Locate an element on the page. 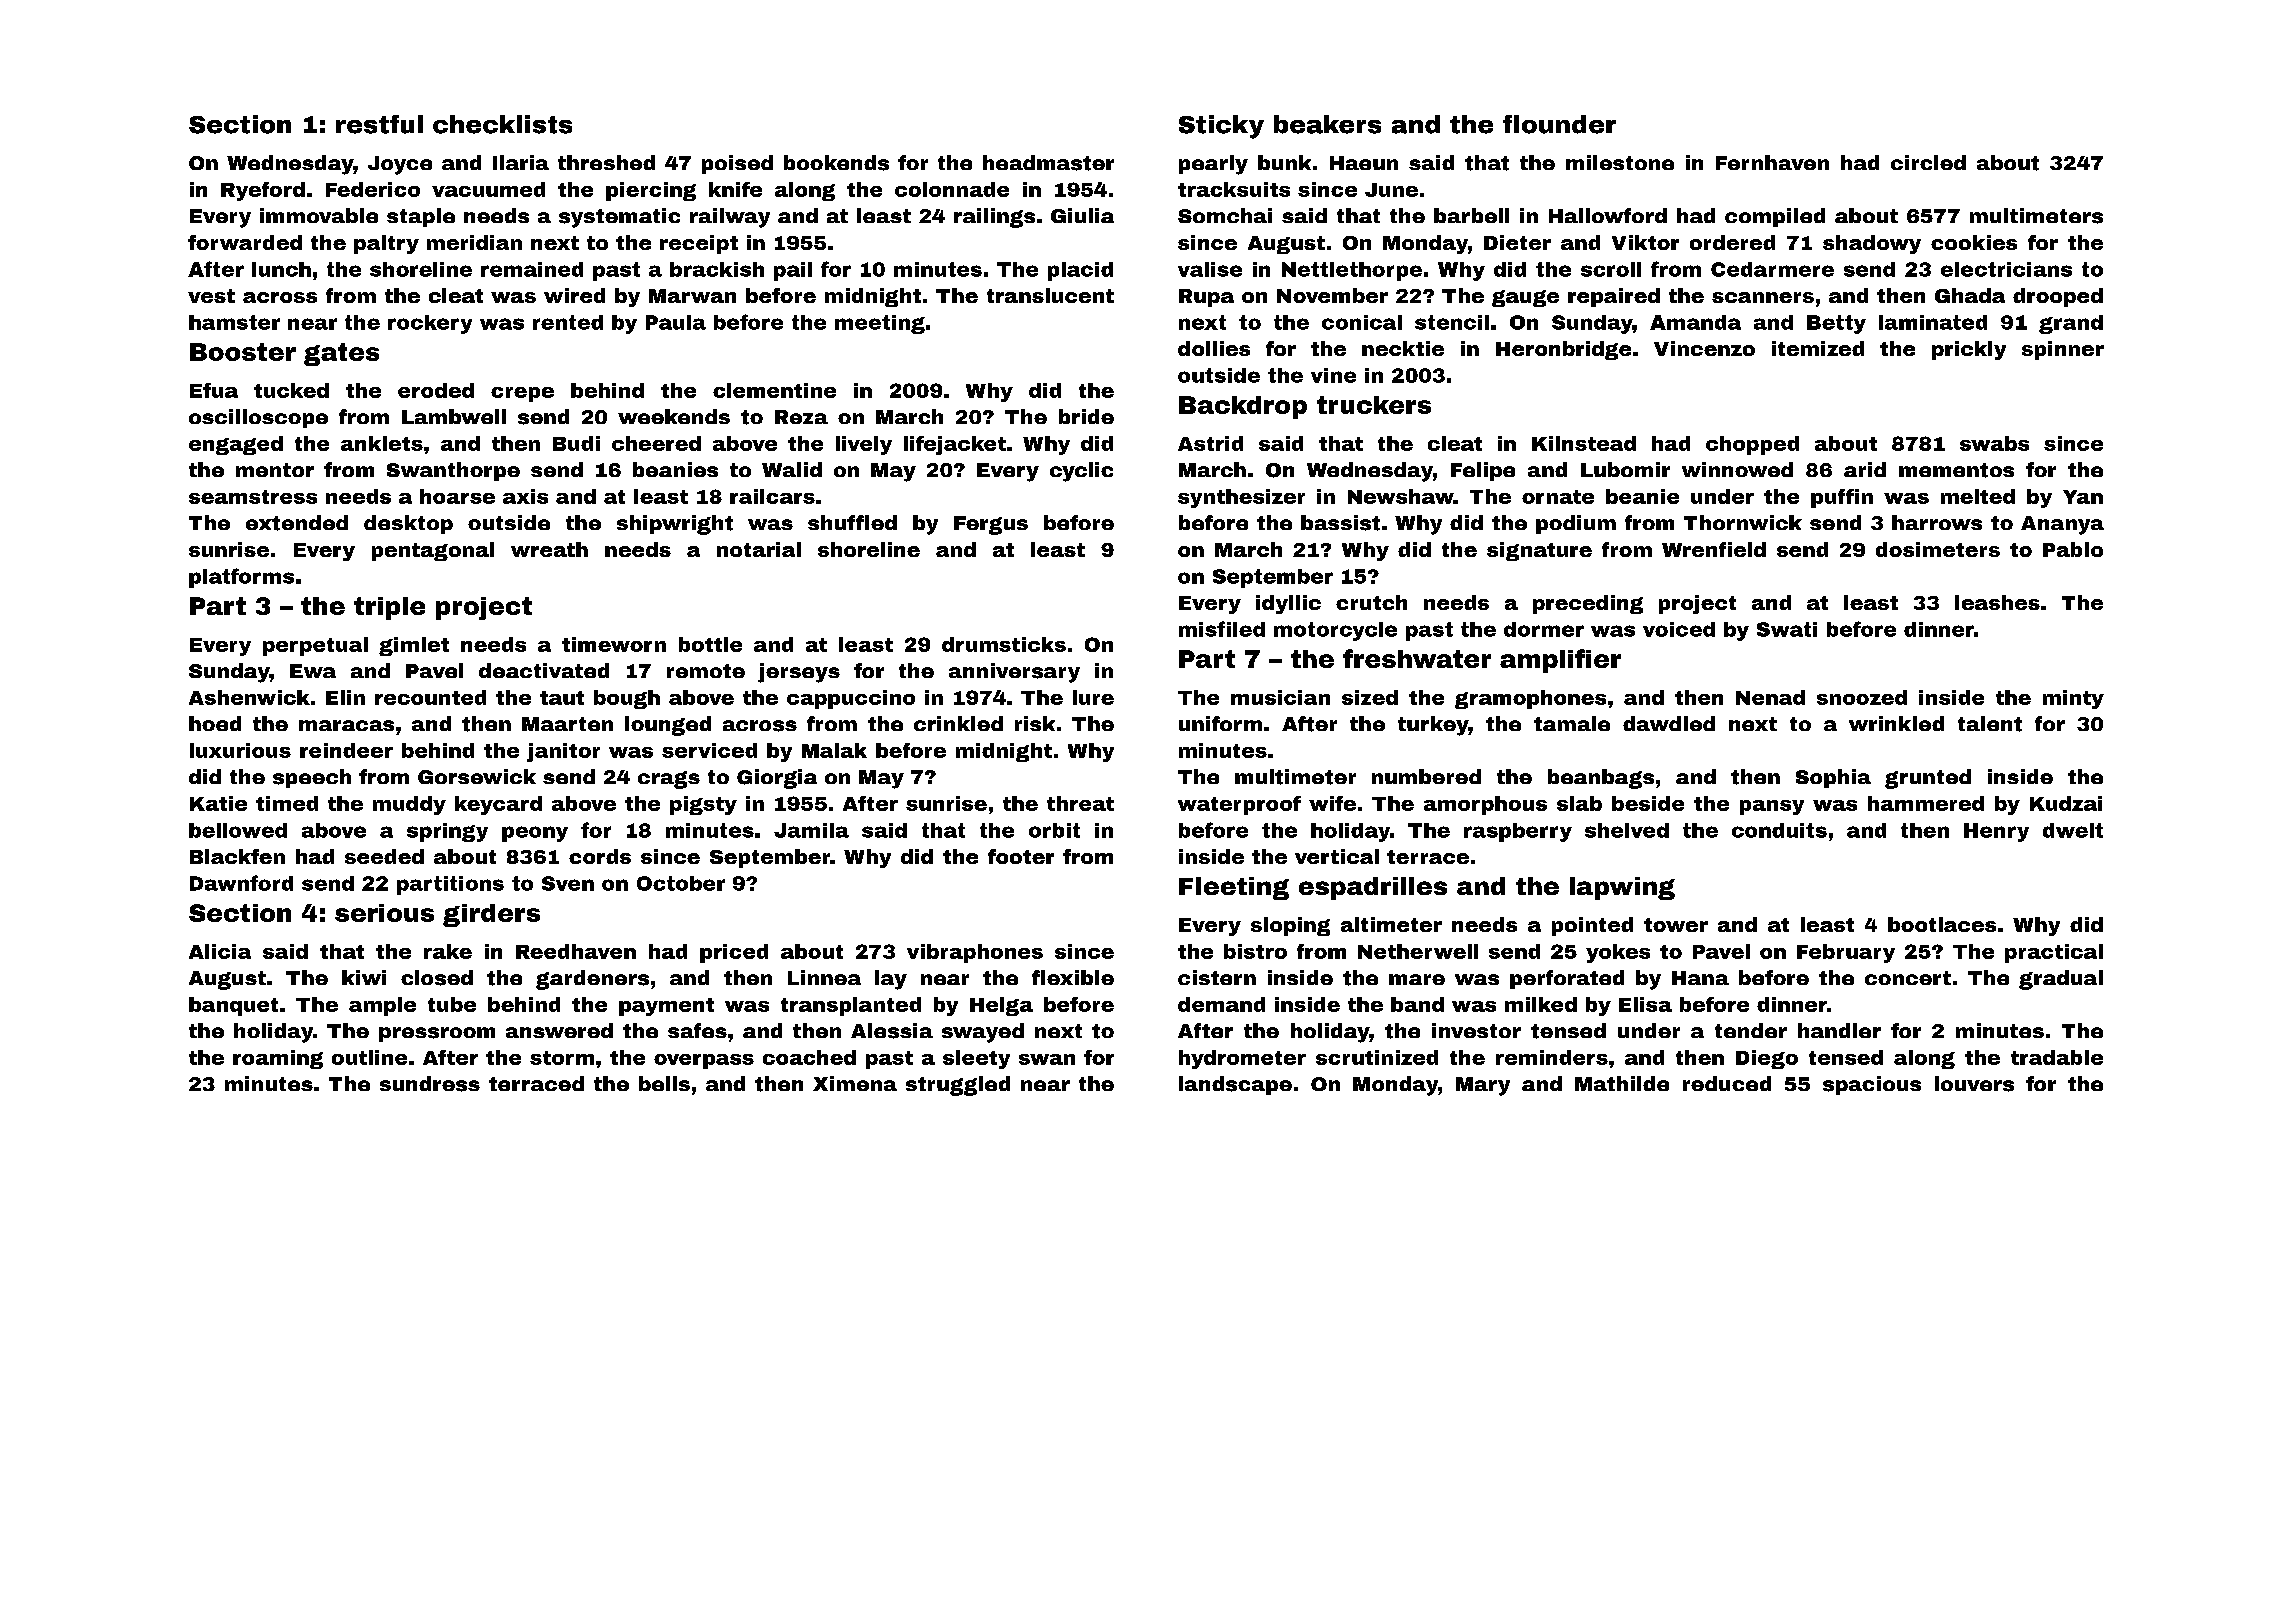  struggled is located at coordinates (958, 1086).
